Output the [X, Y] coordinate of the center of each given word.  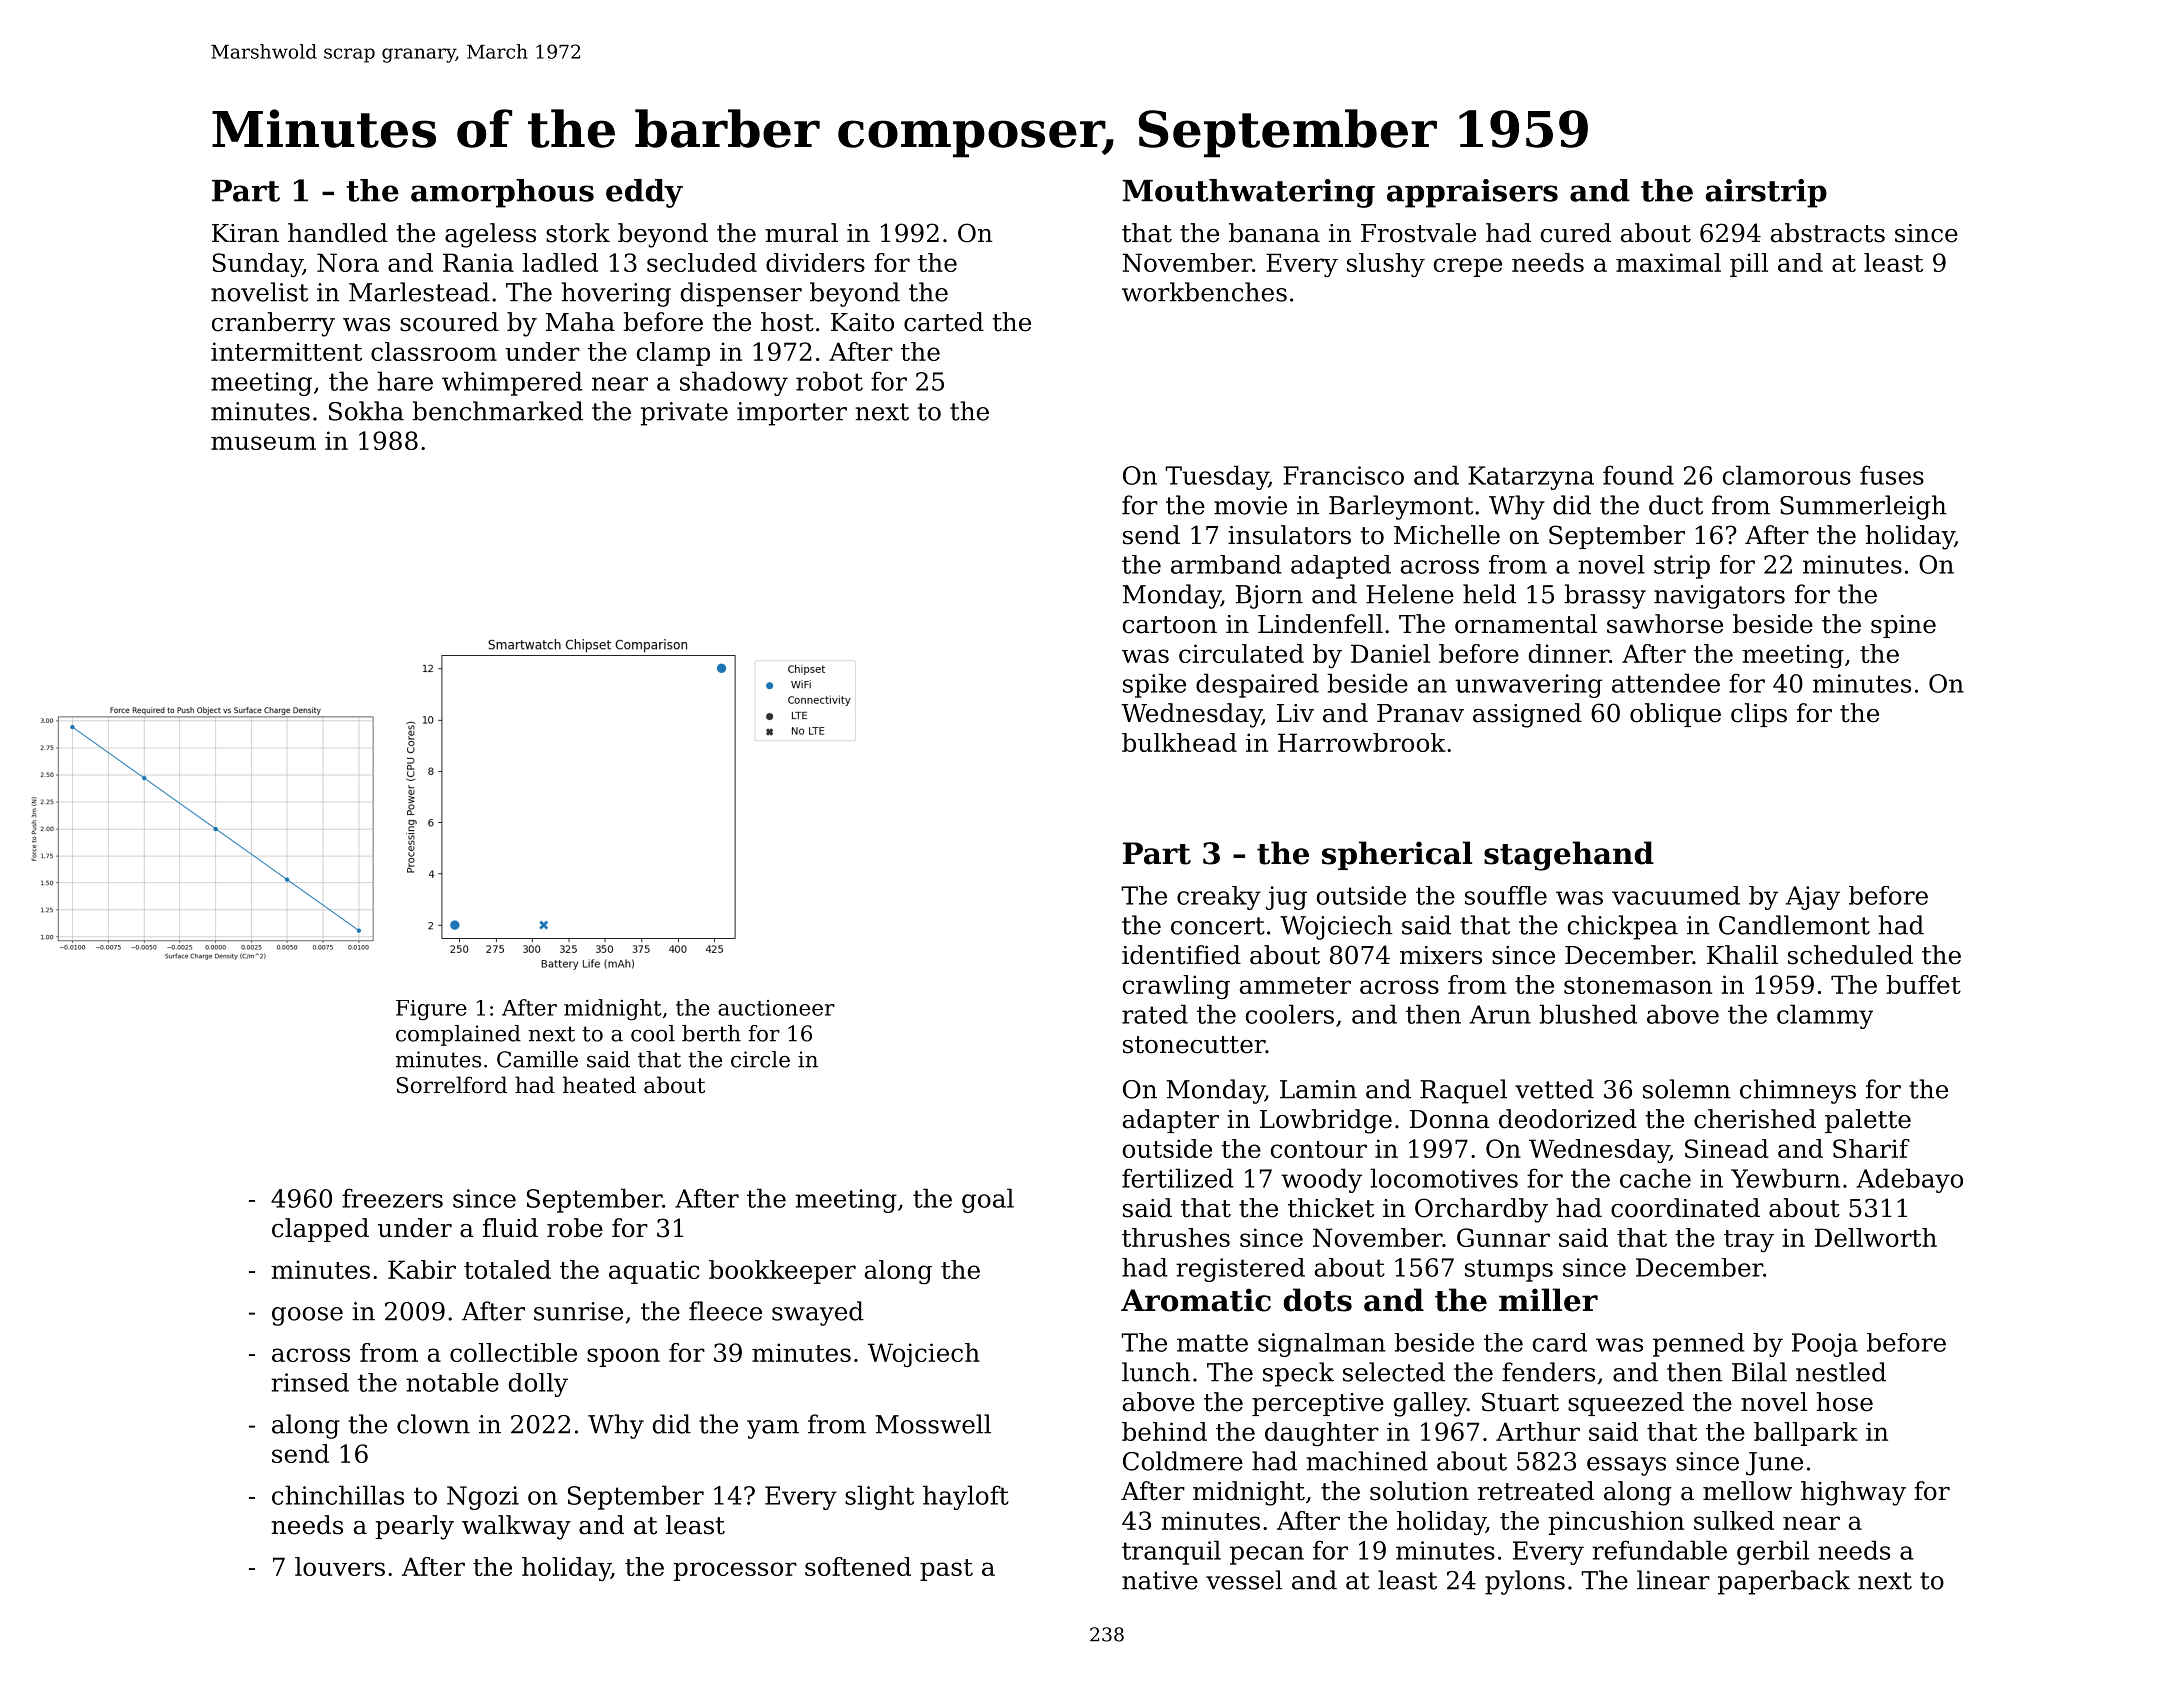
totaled [507, 1269]
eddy [644, 193]
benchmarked [497, 411]
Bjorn [1269, 597]
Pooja [1825, 1345]
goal [988, 1200]
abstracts [1828, 233]
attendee [1666, 683]
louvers [340, 1566]
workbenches [1204, 292]
